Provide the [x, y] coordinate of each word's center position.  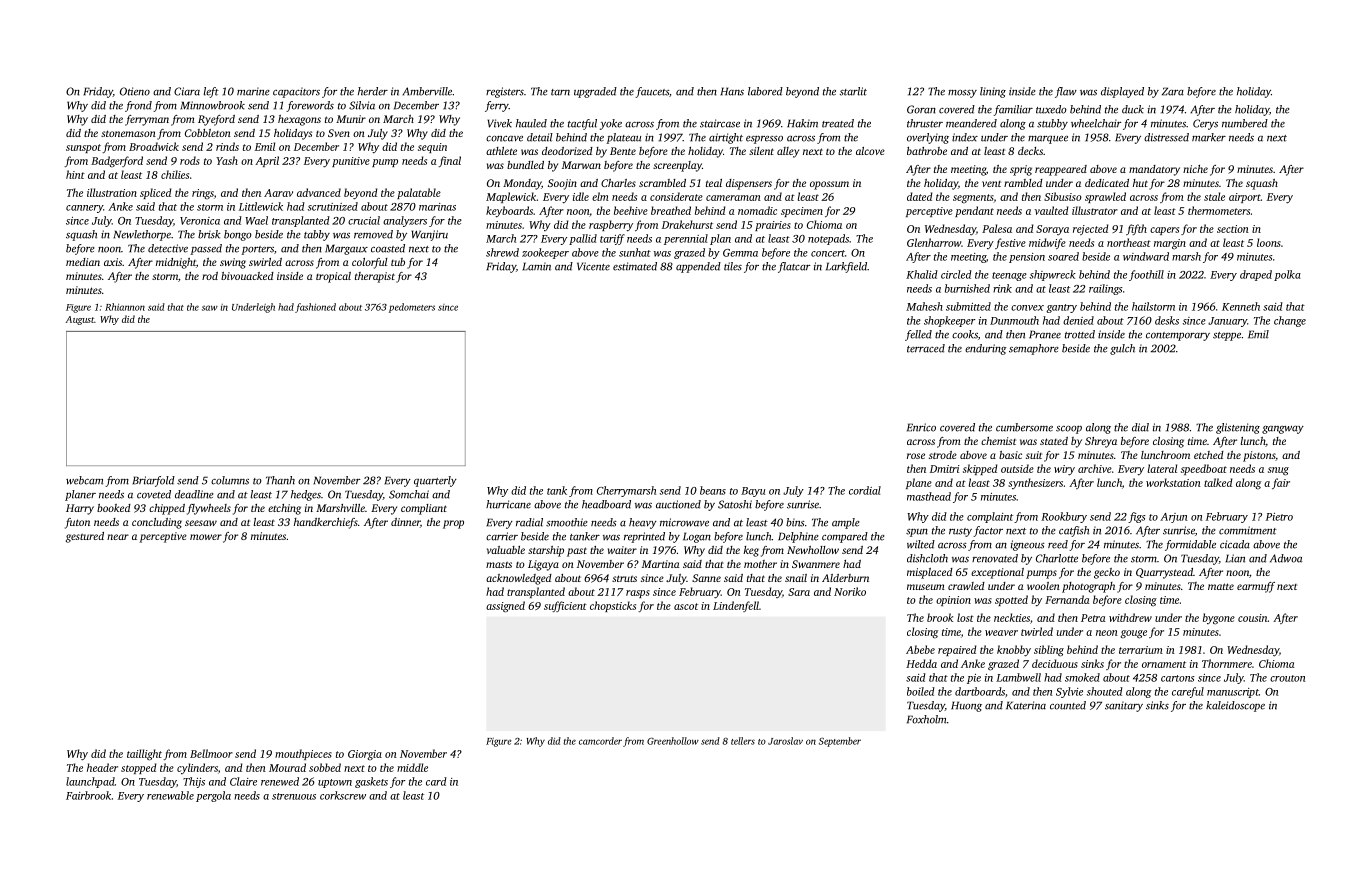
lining [993, 92]
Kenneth [1241, 306]
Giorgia [365, 755]
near [118, 537]
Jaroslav [785, 741]
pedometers [412, 308]
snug [1278, 471]
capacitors [296, 92]
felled [918, 335]
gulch [1122, 349]
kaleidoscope [1235, 706]
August [80, 320]
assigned [505, 607]
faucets [652, 92]
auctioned [678, 504]
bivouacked [247, 276]
